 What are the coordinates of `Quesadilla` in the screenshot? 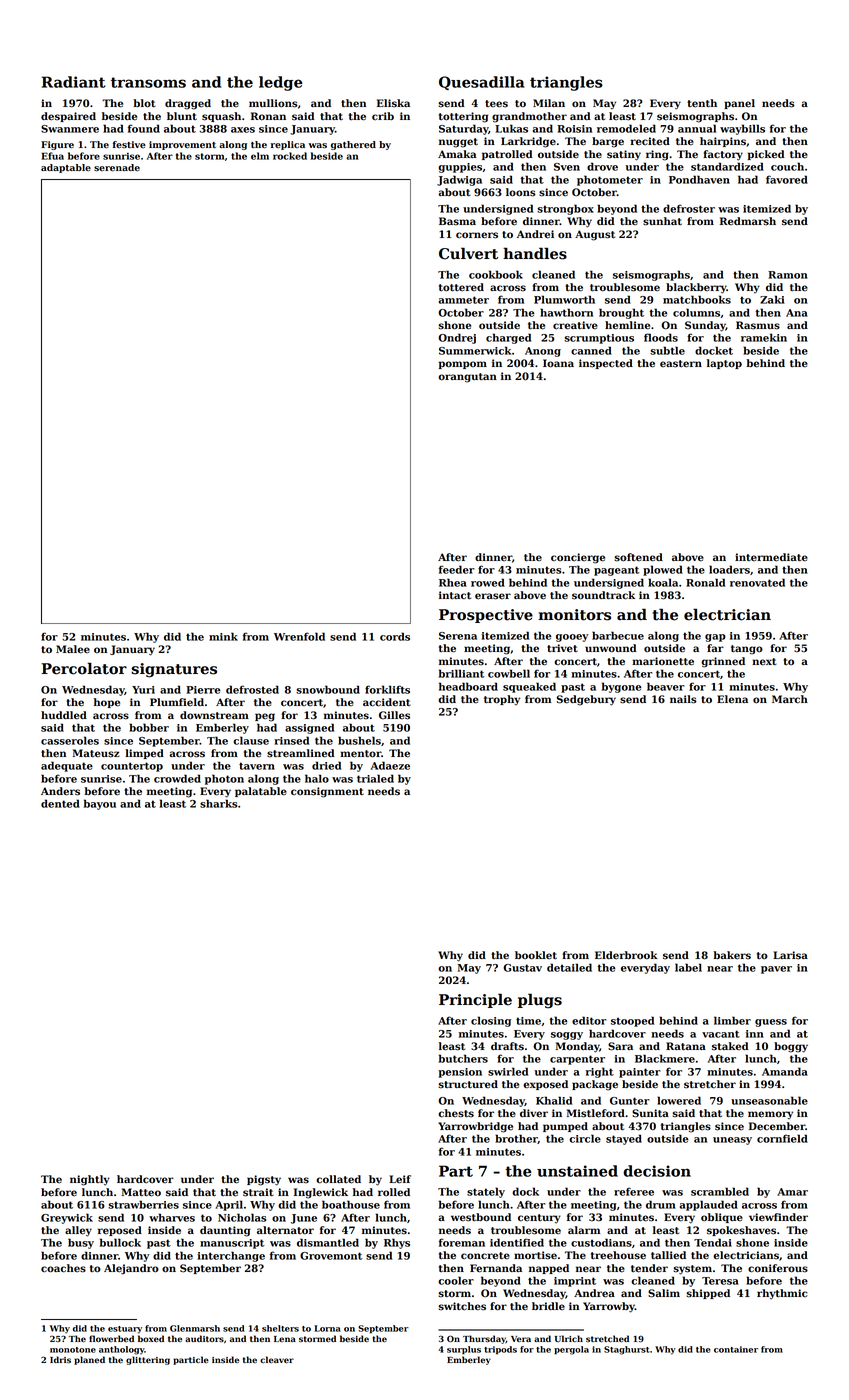 It's located at (481, 83).
